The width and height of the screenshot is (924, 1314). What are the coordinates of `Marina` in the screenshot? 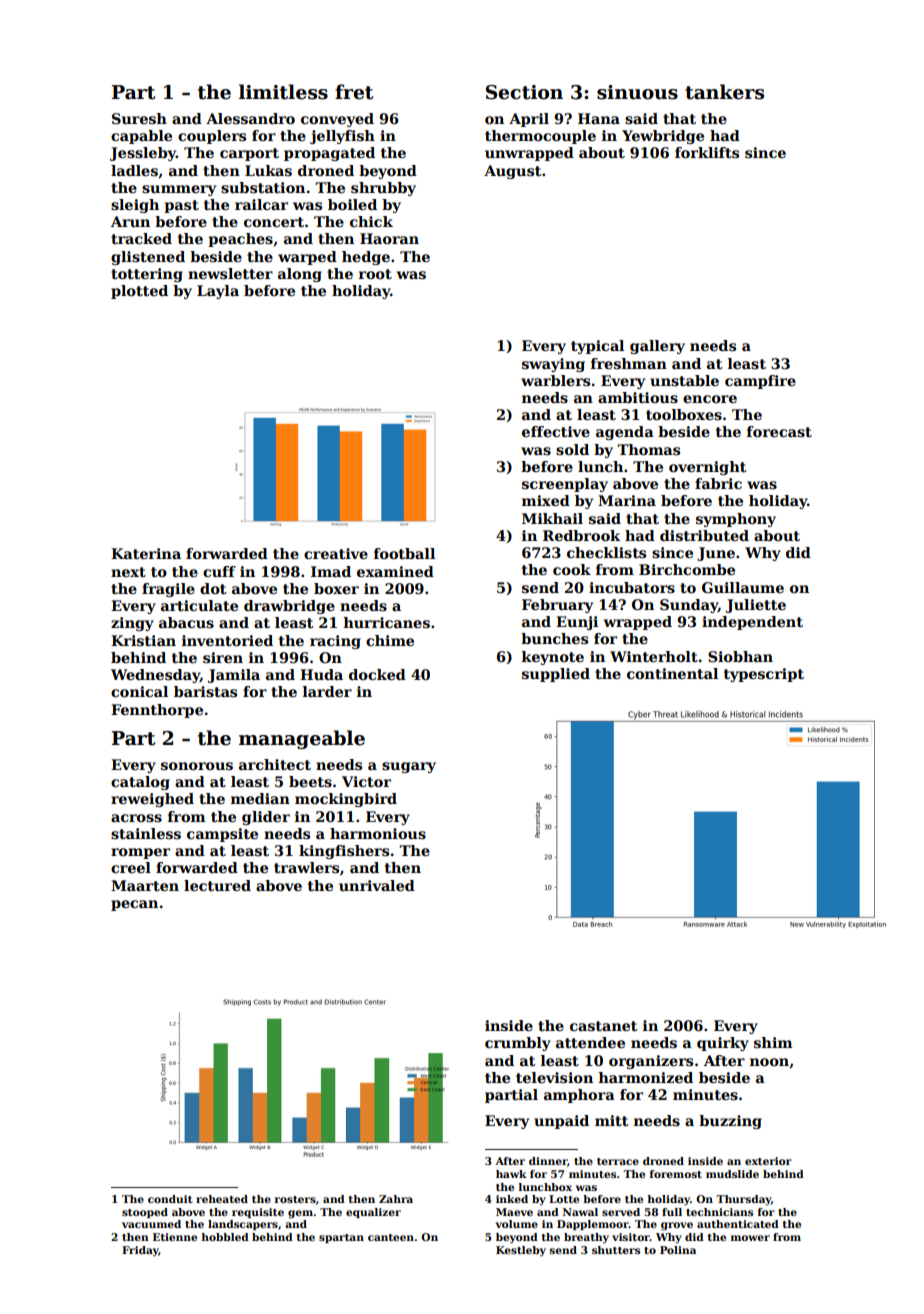 It's located at (627, 500).
